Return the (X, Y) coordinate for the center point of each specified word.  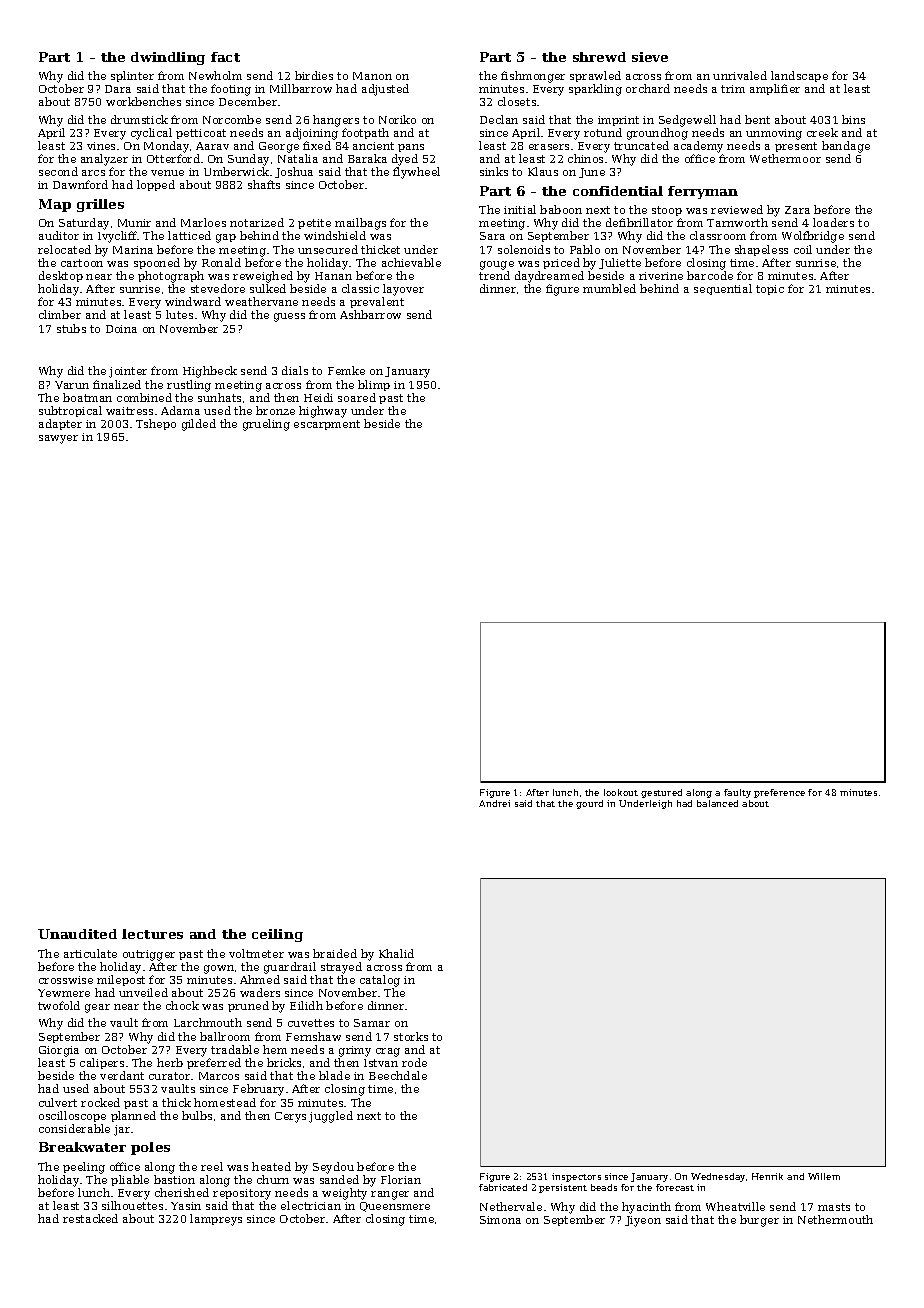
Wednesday (718, 1177)
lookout (621, 792)
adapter (60, 424)
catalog (380, 981)
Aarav (212, 146)
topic (770, 290)
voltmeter (256, 953)
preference (779, 793)
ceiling (277, 935)
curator (169, 1076)
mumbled (609, 288)
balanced (717, 803)
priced (561, 263)
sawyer (58, 439)
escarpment (327, 425)
